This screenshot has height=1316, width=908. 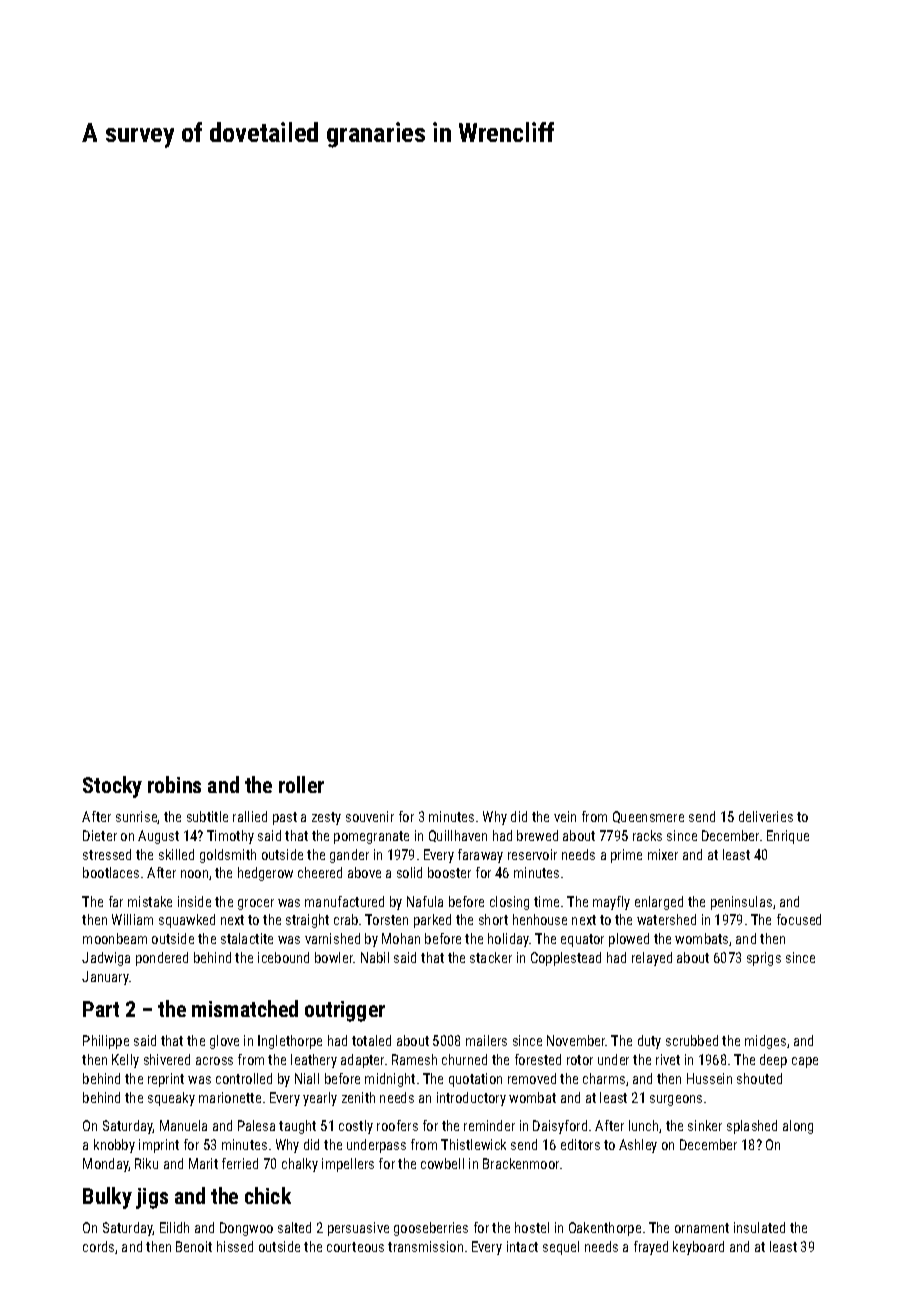 What do you see at coordinates (101, 1009) in the screenshot?
I see `Part` at bounding box center [101, 1009].
